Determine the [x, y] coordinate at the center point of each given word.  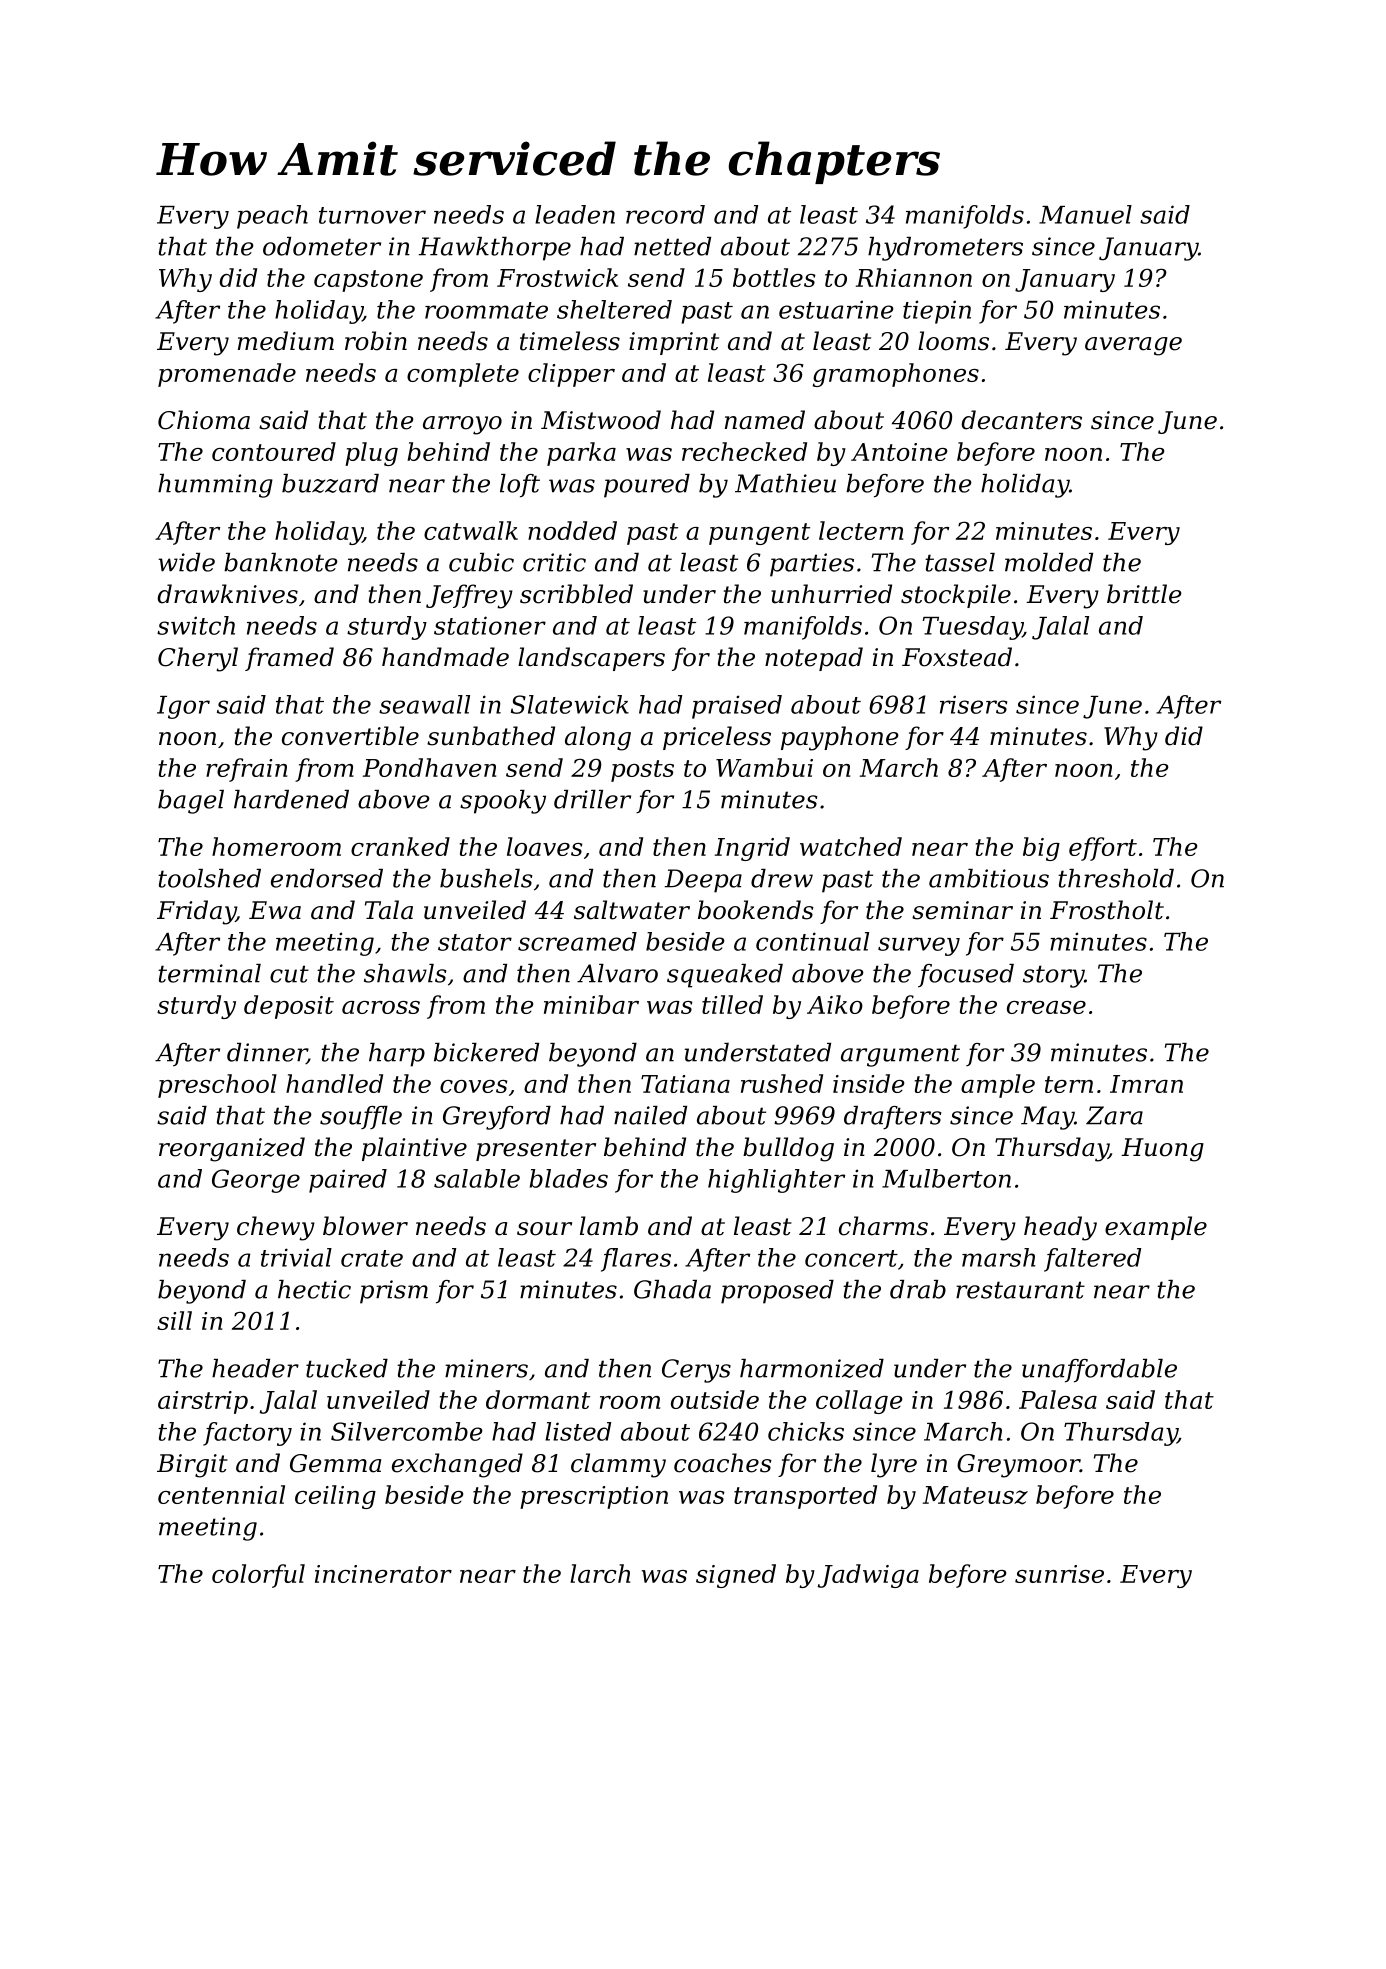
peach [272, 217]
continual [812, 941]
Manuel [1085, 214]
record [665, 214]
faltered [1092, 1260]
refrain [246, 770]
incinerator [383, 1574]
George [256, 1181]
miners [486, 1368]
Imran [1146, 1084]
